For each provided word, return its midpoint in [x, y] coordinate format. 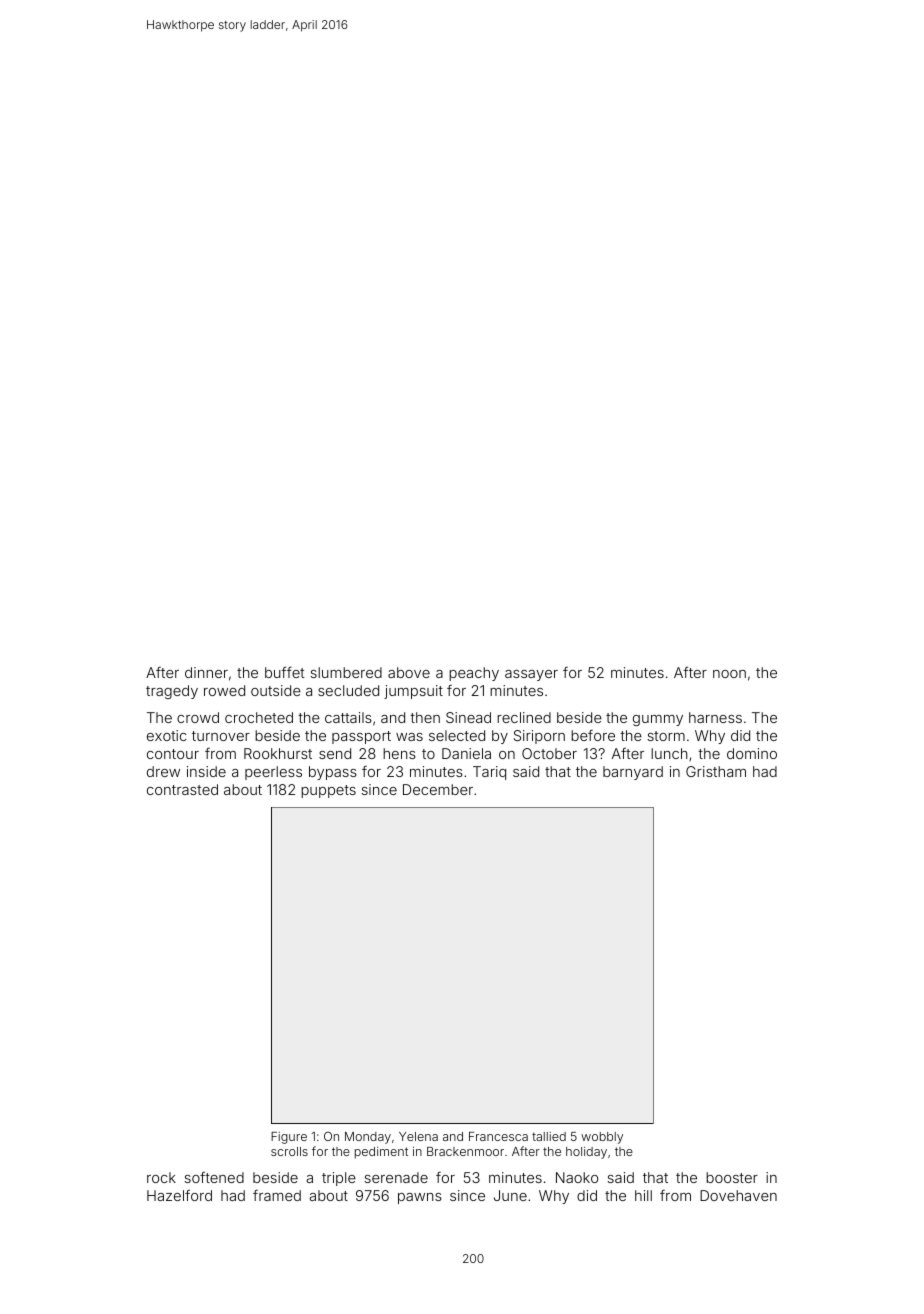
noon [729, 674]
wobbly [602, 1138]
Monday [368, 1138]
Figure [289, 1138]
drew [163, 771]
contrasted [182, 789]
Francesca [498, 1136]
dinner [206, 672]
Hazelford [179, 1195]
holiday [586, 1153]
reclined [524, 717]
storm [666, 736]
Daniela [466, 753]
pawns [420, 1198]
